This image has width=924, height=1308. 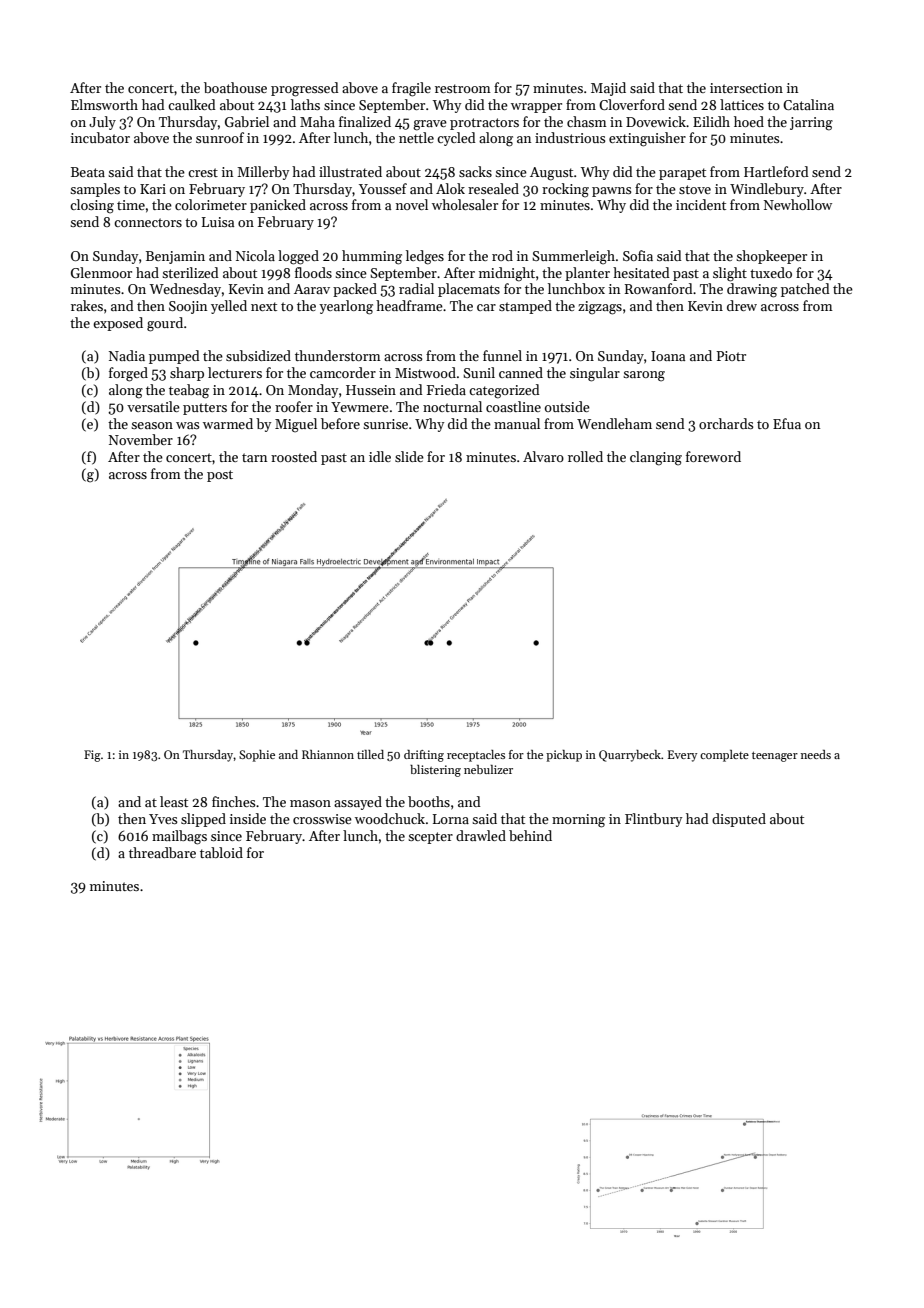 I want to click on Sophie, so click(x=257, y=756).
